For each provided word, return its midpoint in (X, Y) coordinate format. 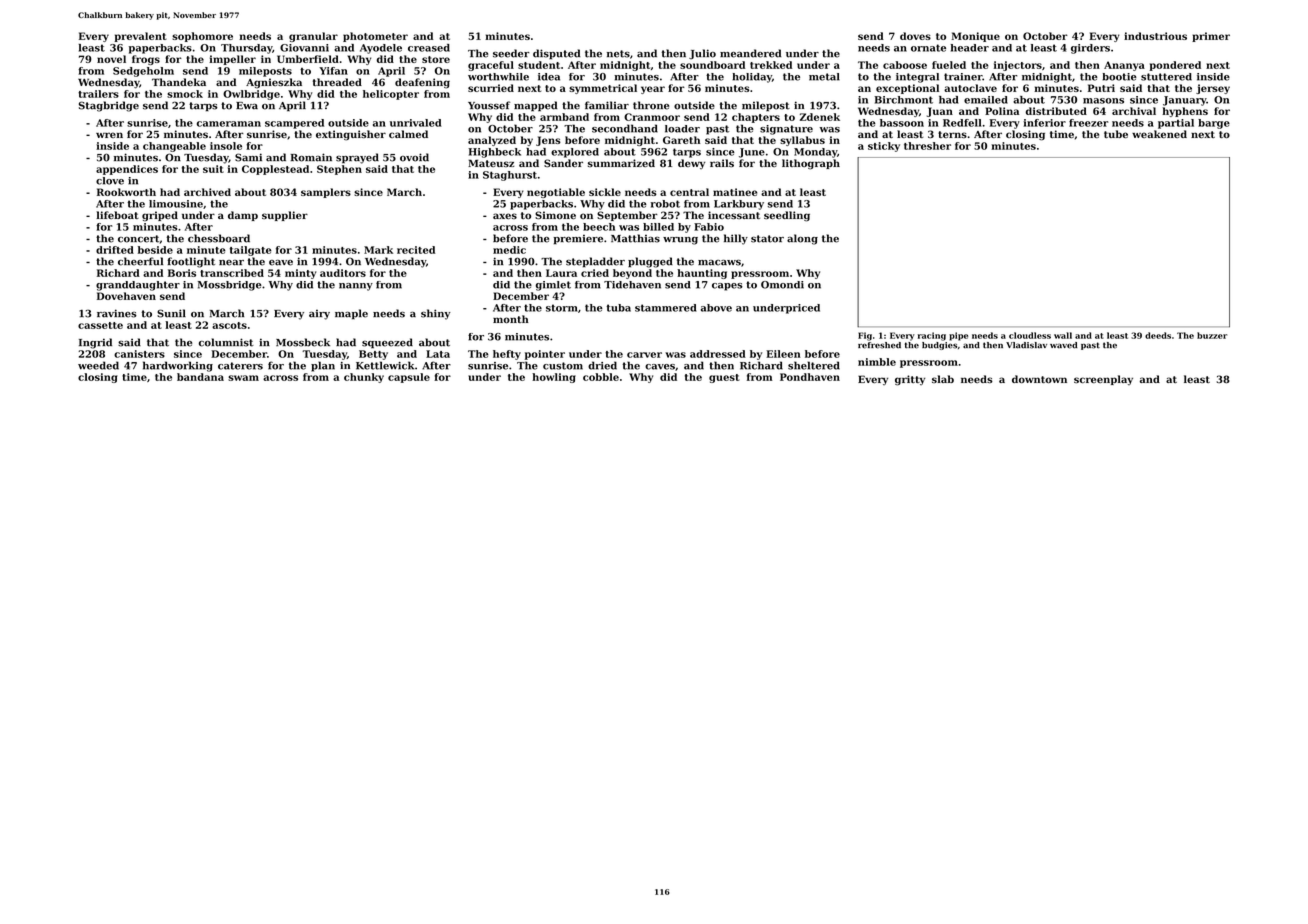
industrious (1155, 36)
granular (313, 37)
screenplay (1103, 380)
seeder (511, 53)
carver (644, 355)
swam (243, 378)
